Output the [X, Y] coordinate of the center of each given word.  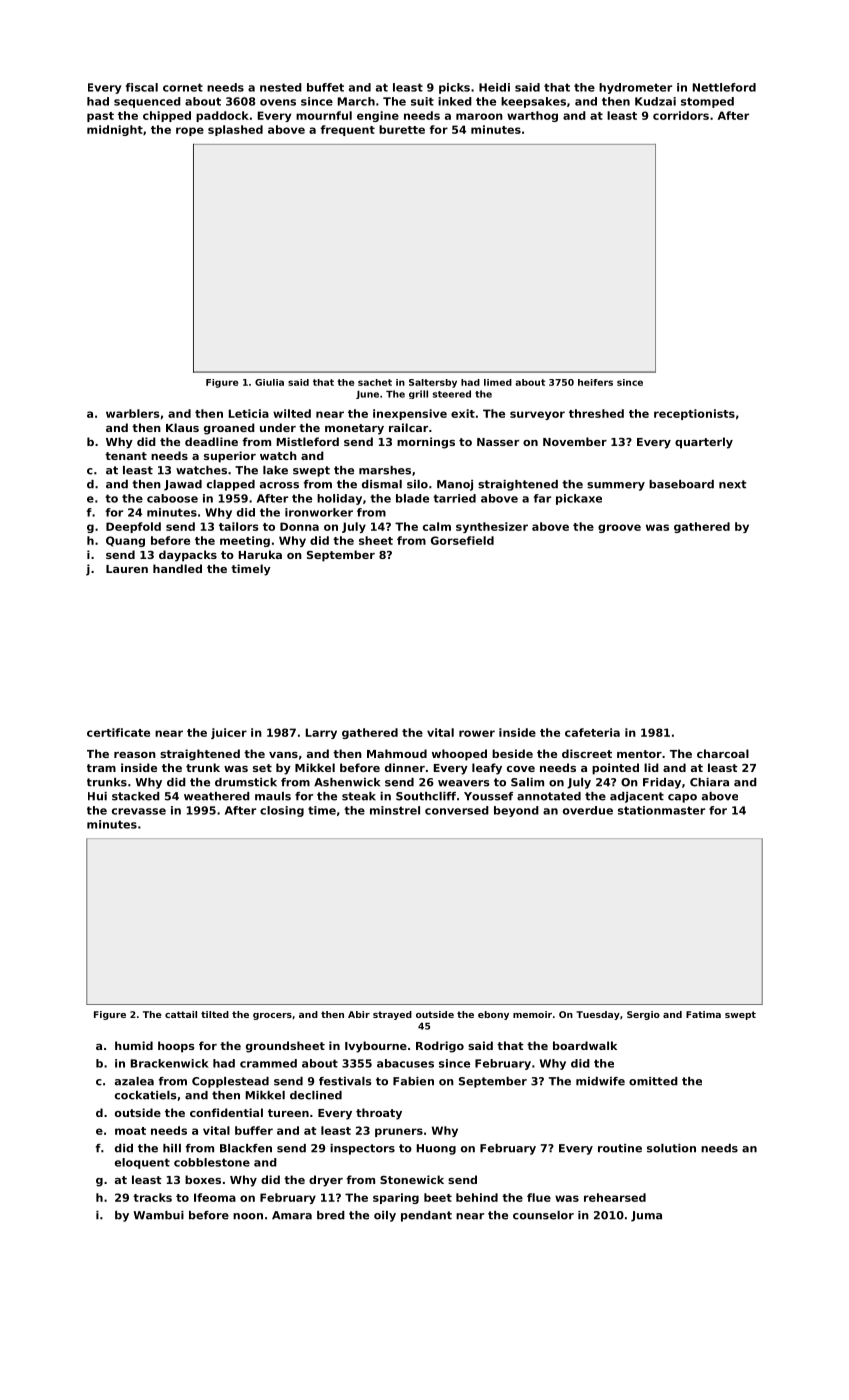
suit [422, 101]
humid [134, 1045]
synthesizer [492, 527]
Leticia [249, 413]
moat [130, 1131]
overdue [588, 810]
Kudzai [655, 101]
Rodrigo [440, 1047]
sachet [375, 382]
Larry [321, 733]
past [100, 117]
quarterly [704, 443]
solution [671, 1148]
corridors [681, 115]
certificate [118, 732]
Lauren [127, 569]
